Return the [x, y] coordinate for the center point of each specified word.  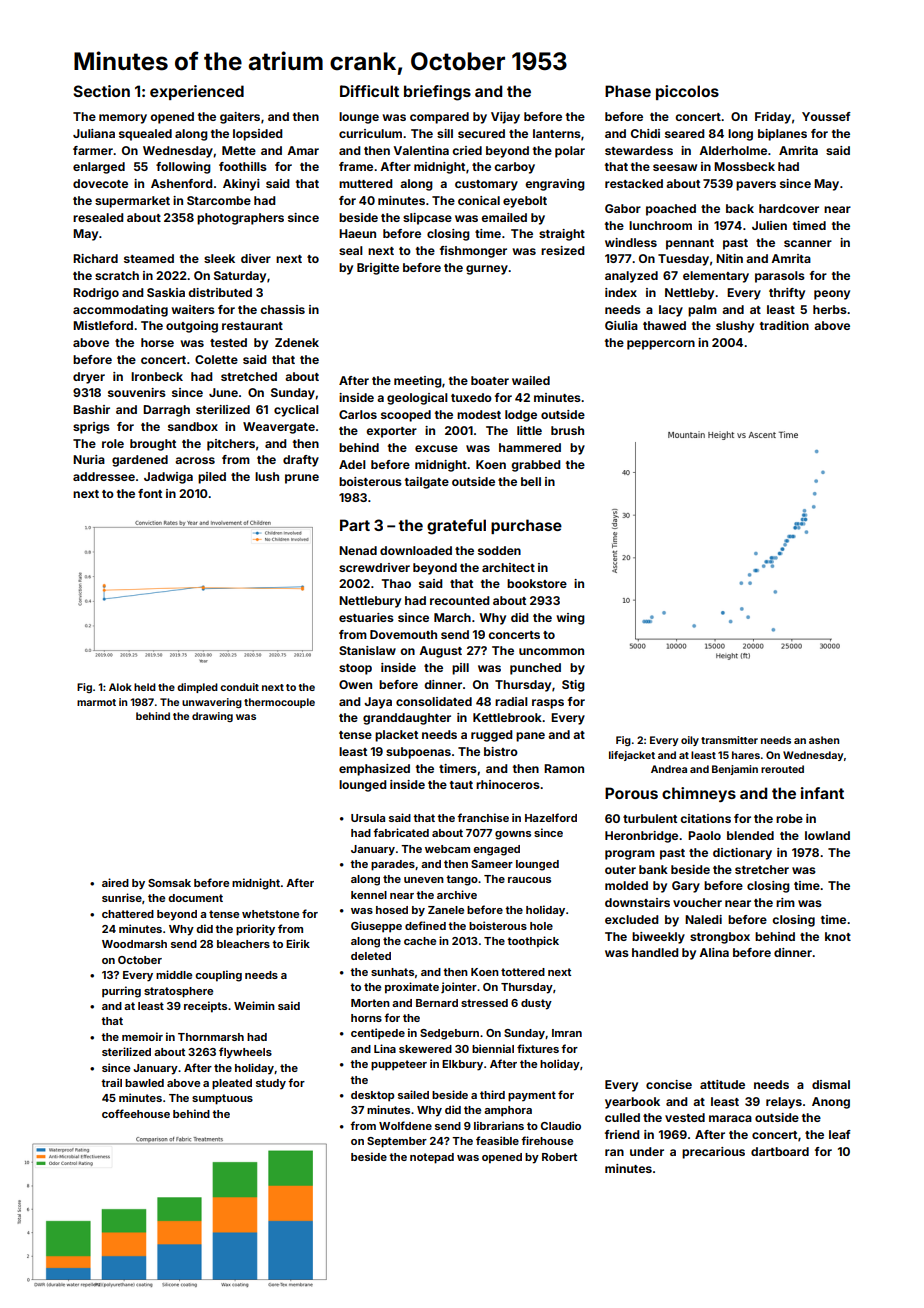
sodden [499, 550]
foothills [243, 166]
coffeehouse [136, 1113]
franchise [483, 817]
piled [212, 478]
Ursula [368, 818]
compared [439, 118]
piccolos [687, 92]
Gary [686, 887]
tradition [784, 325]
